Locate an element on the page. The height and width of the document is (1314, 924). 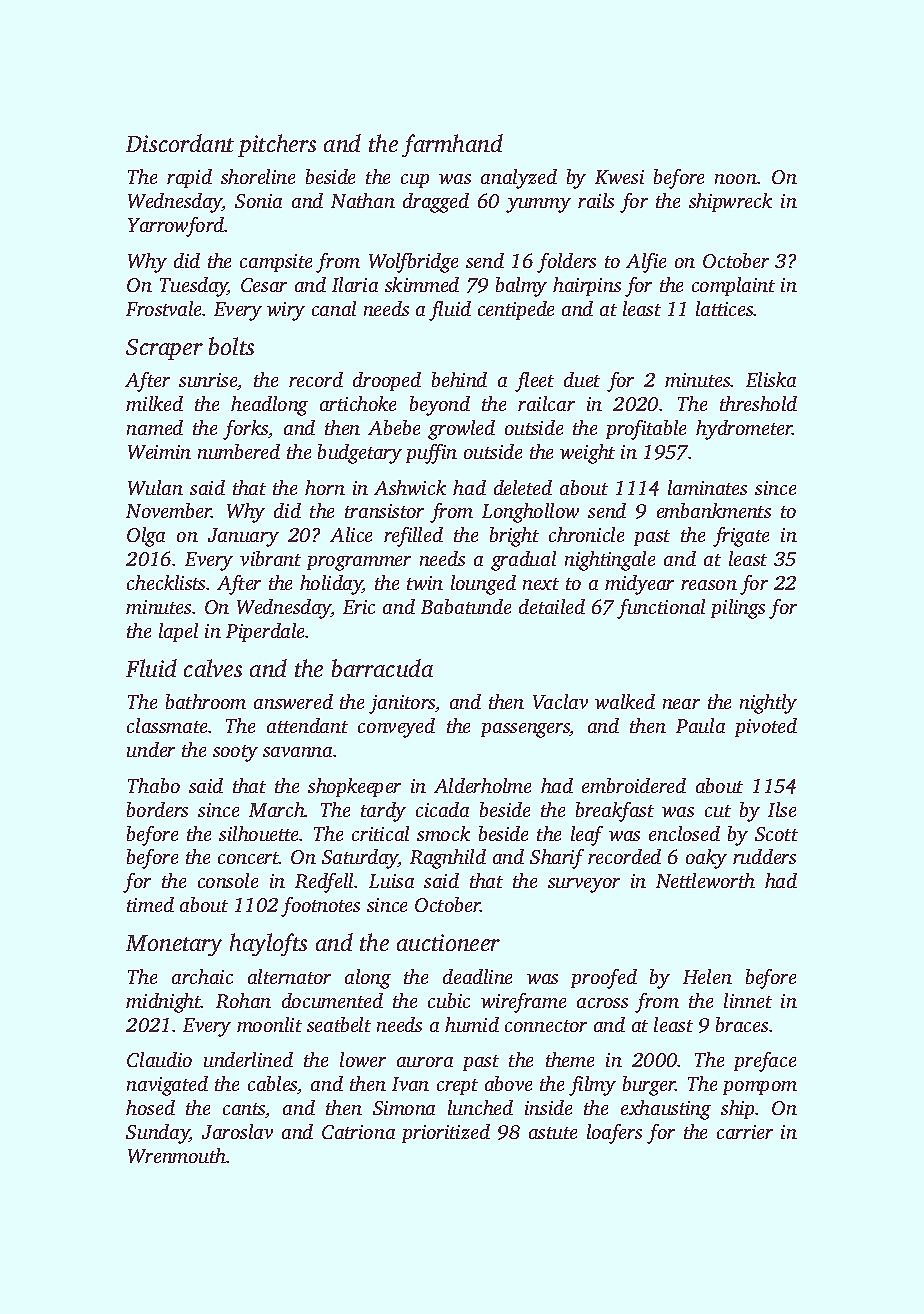
surveyor is located at coordinates (584, 885).
